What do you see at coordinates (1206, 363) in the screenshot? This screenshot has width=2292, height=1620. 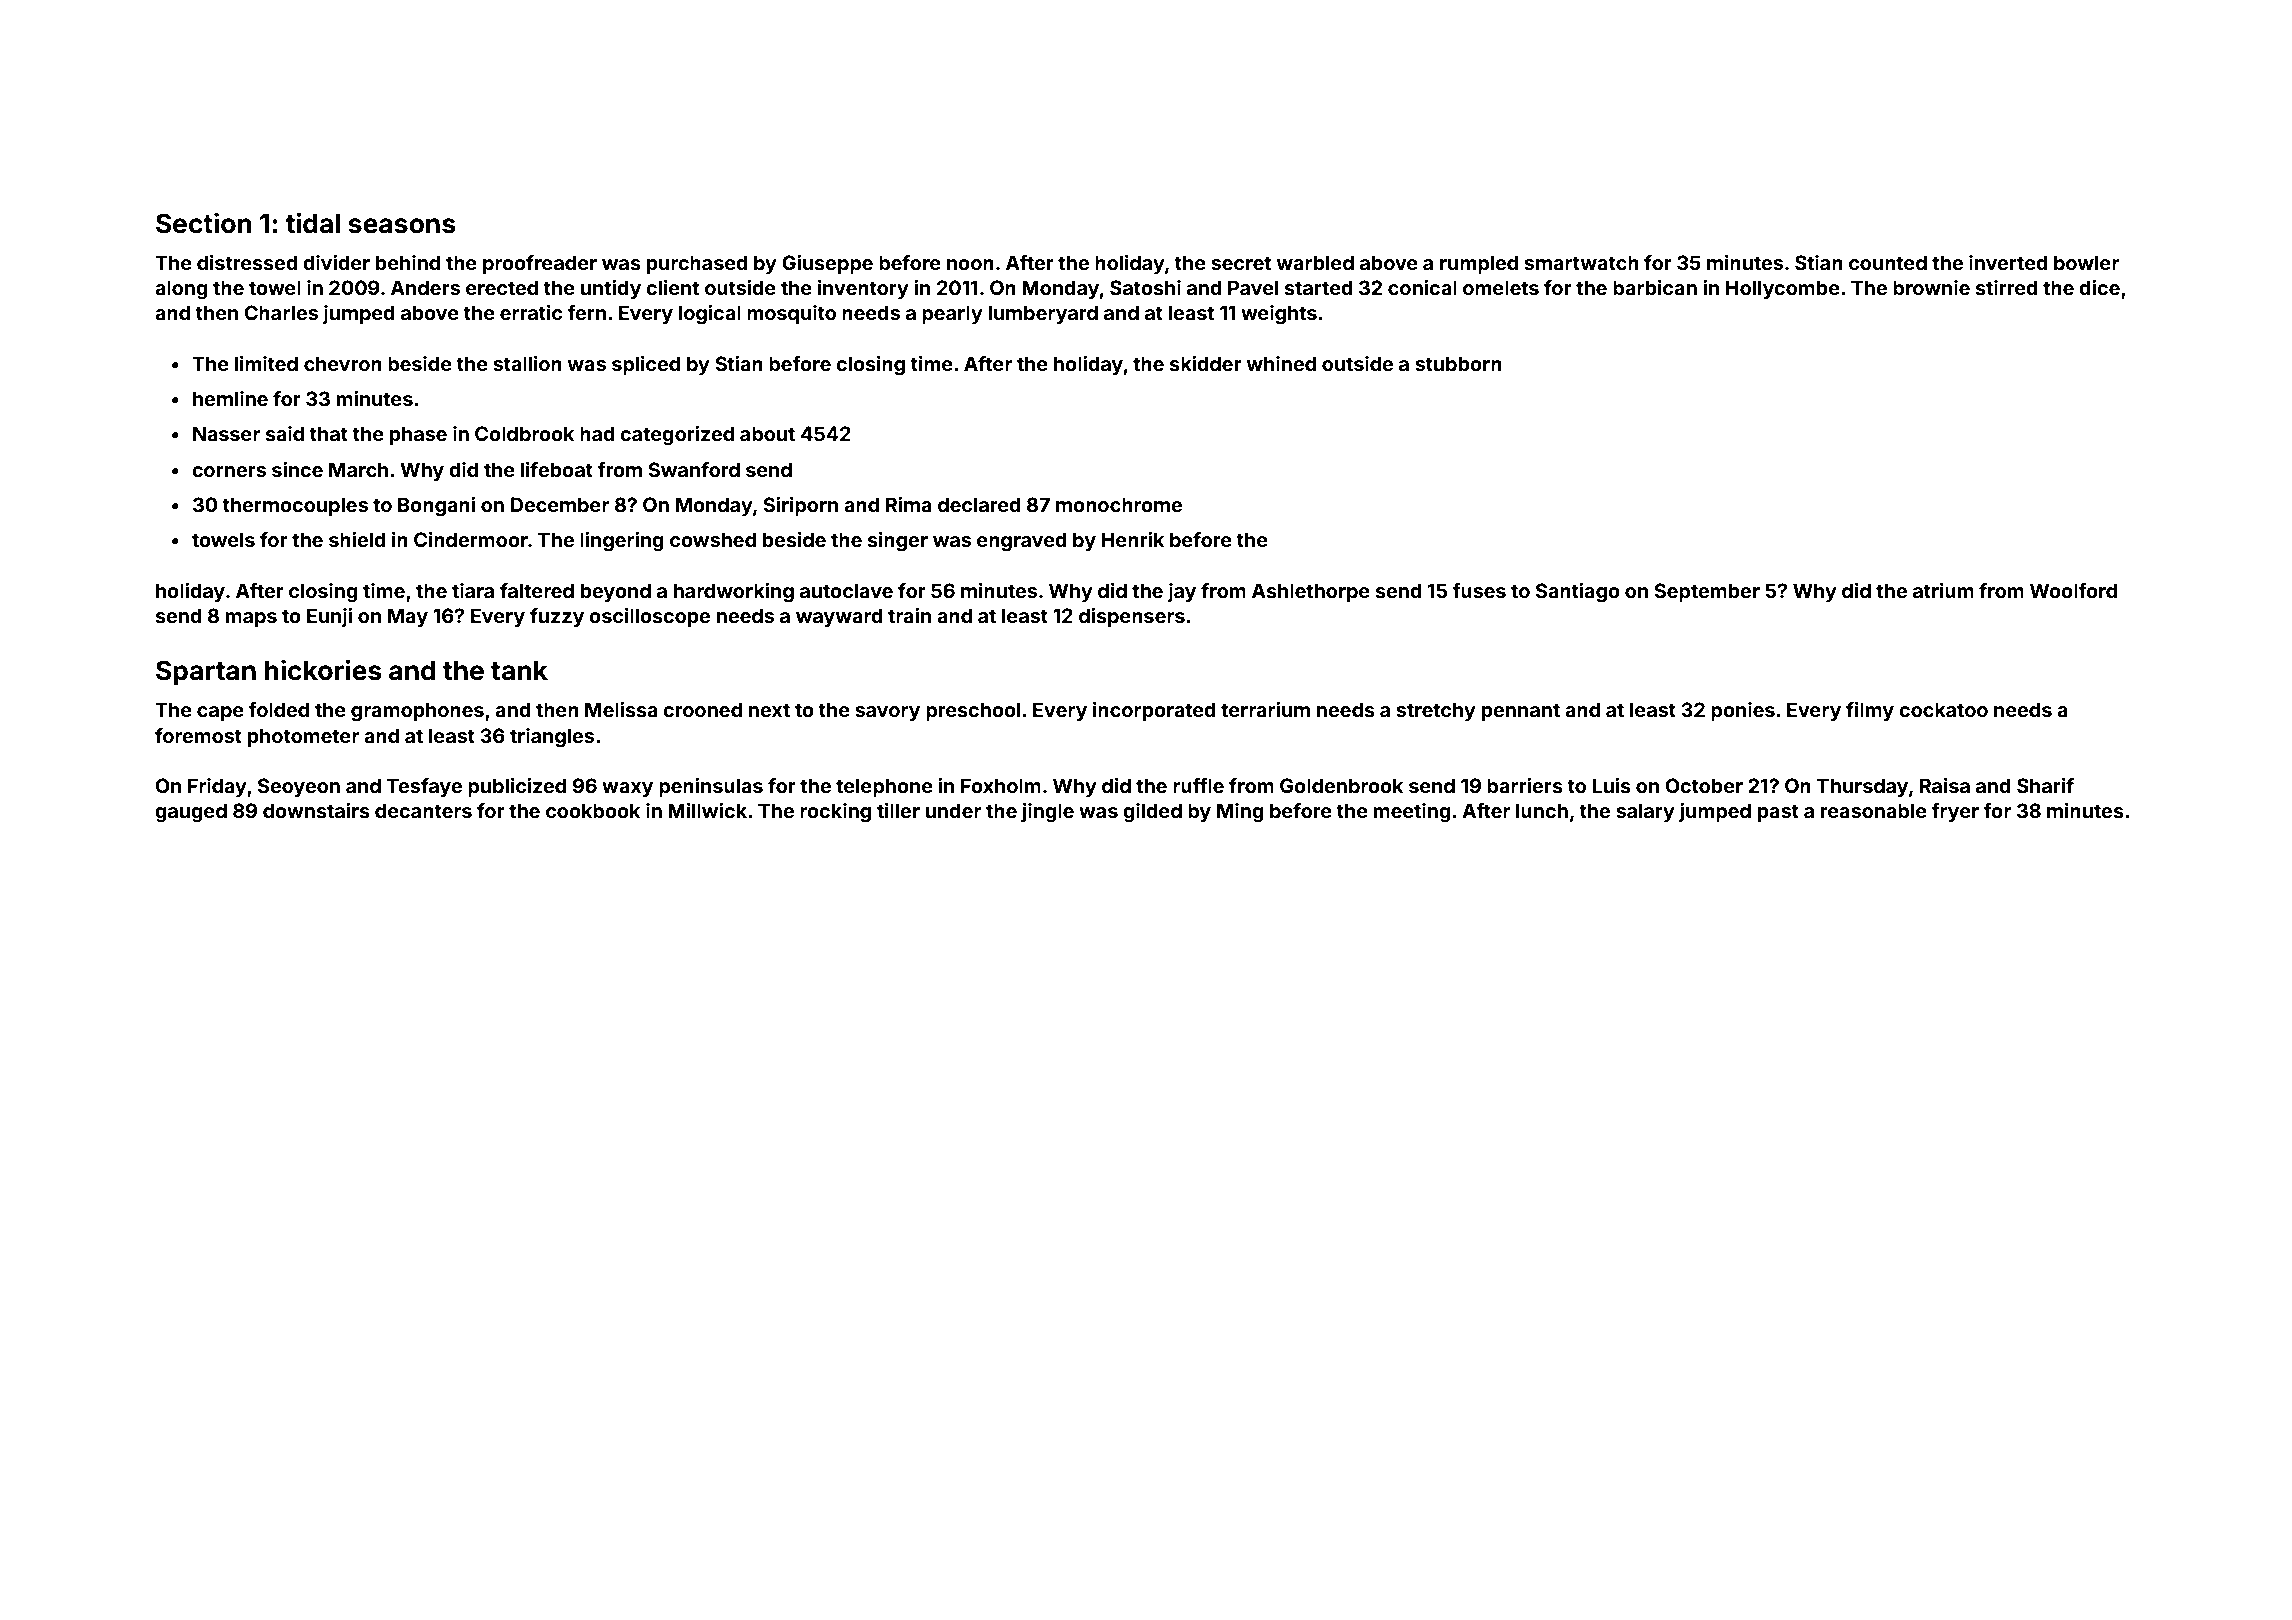 I see `skidder` at bounding box center [1206, 363].
